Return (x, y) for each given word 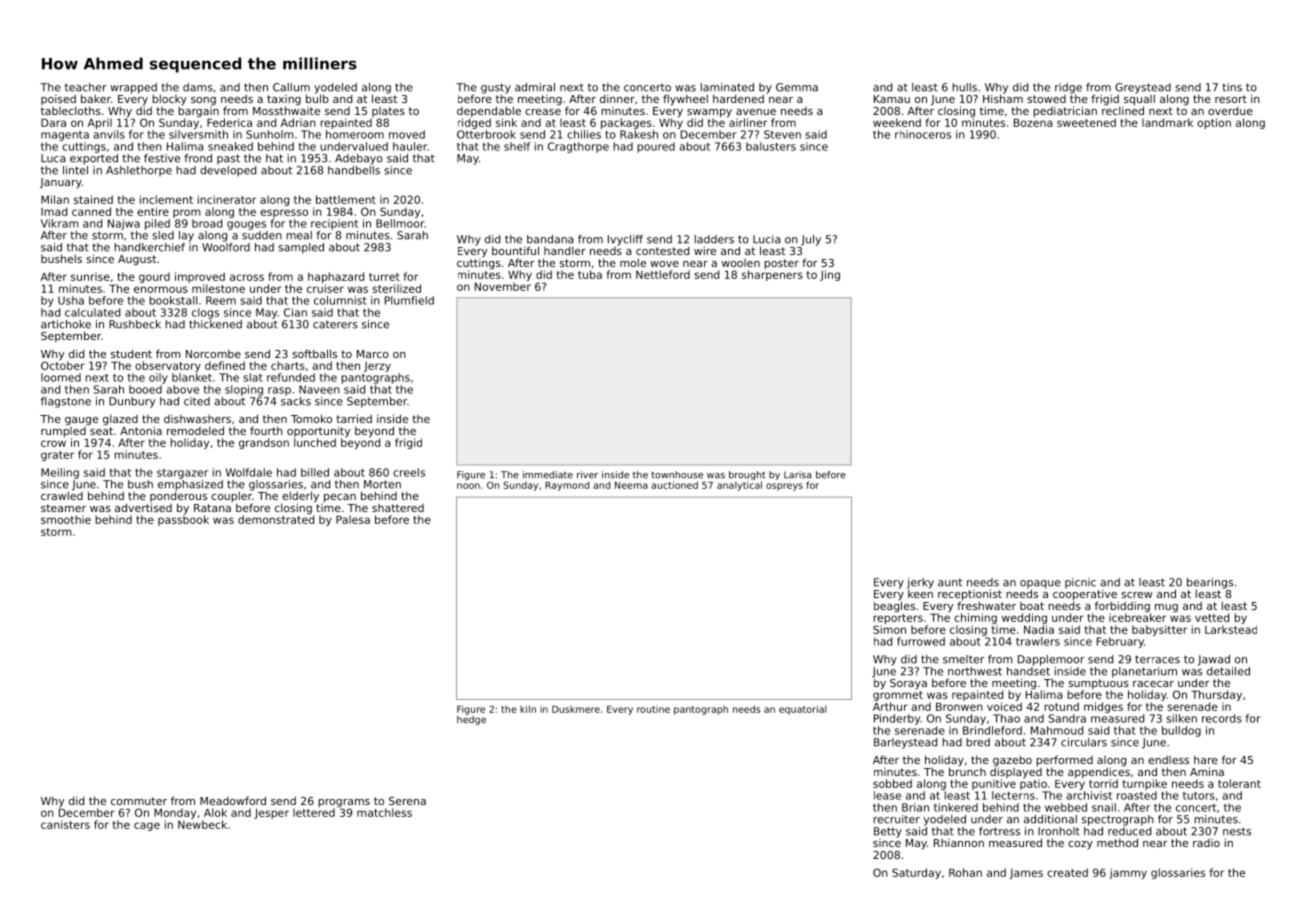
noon (468, 486)
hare (1206, 760)
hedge (471, 720)
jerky (920, 583)
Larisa (797, 475)
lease (887, 795)
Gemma (797, 87)
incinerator (227, 199)
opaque (1040, 584)
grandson (264, 443)
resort (1231, 99)
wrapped (133, 88)
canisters (65, 824)
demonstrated (276, 519)
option (1214, 123)
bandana (550, 239)
